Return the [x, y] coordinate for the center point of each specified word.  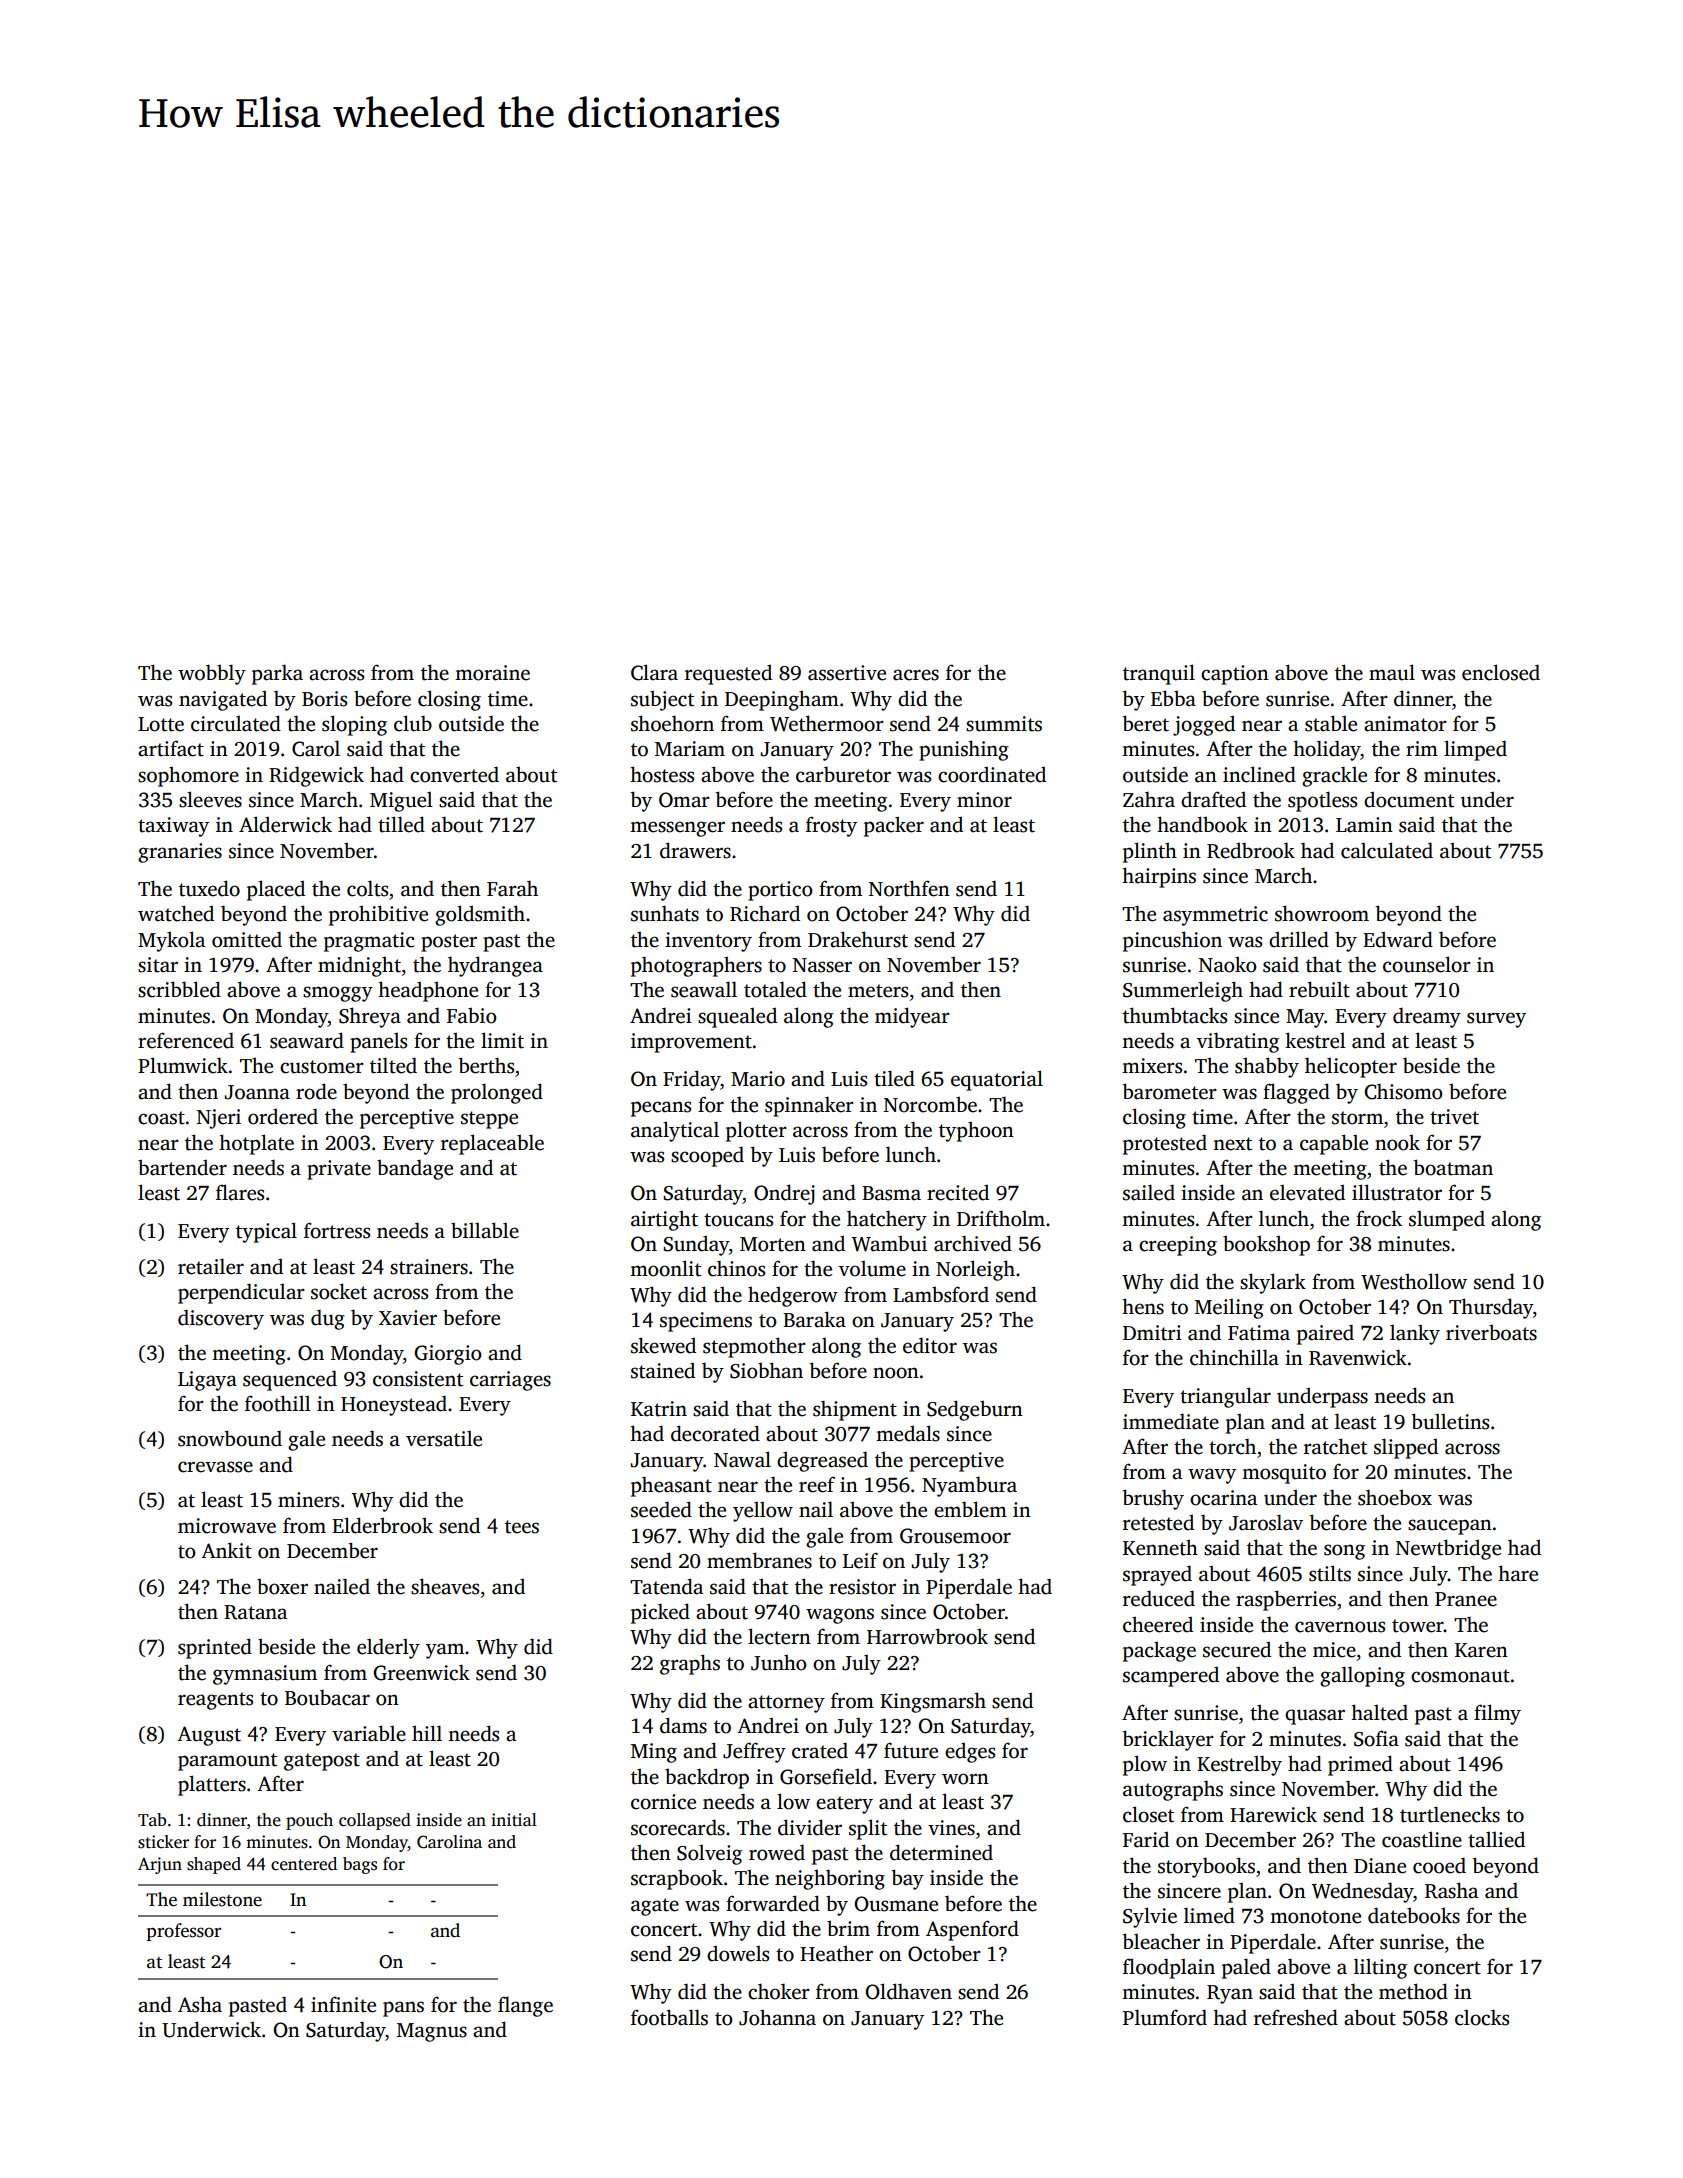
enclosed [1501, 672]
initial [514, 1819]
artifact [171, 748]
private [339, 1170]
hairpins [1159, 877]
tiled [894, 1078]
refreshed [1296, 2017]
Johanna [777, 2017]
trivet [1454, 1117]
